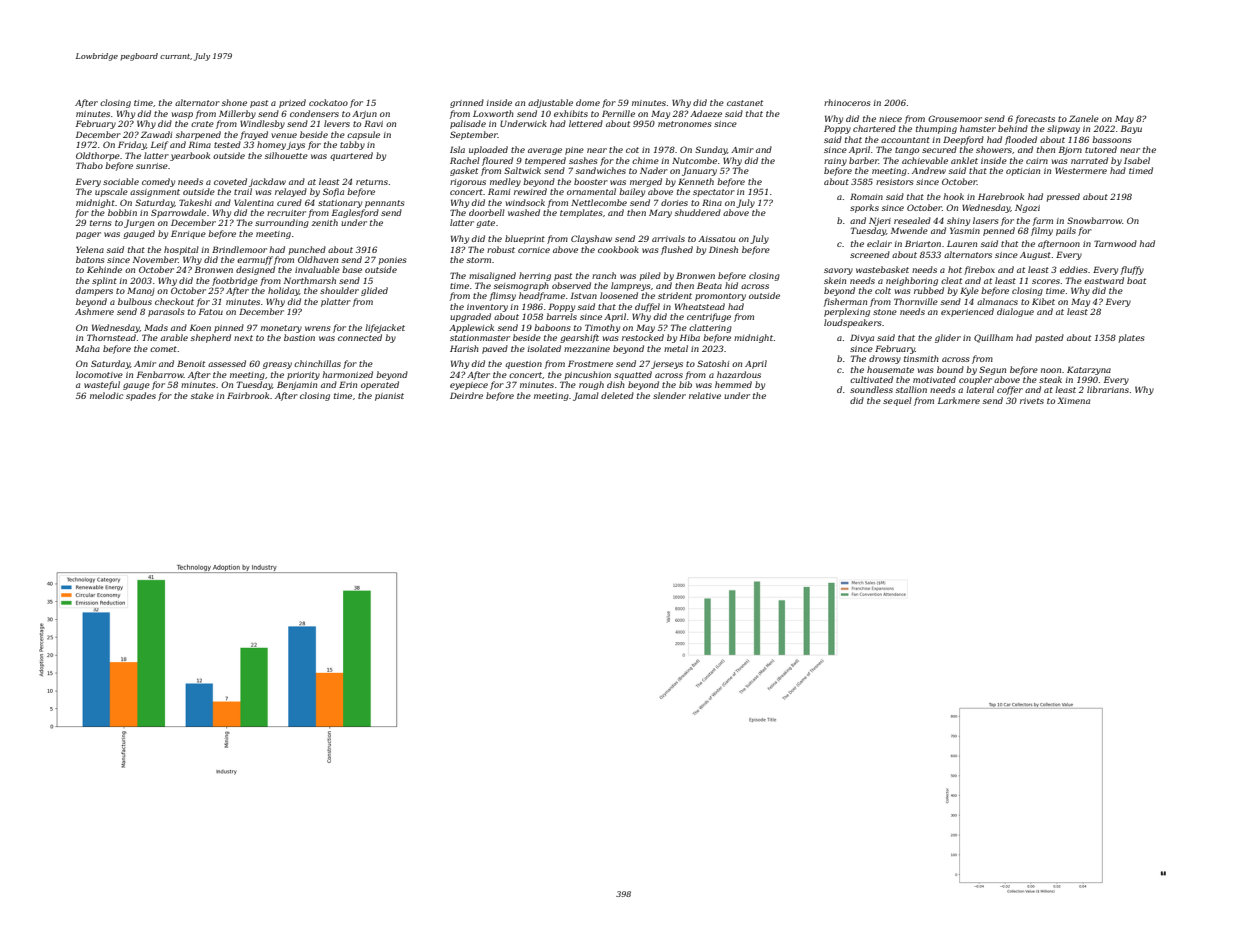  I want to click on rhinoceros, so click(847, 102).
